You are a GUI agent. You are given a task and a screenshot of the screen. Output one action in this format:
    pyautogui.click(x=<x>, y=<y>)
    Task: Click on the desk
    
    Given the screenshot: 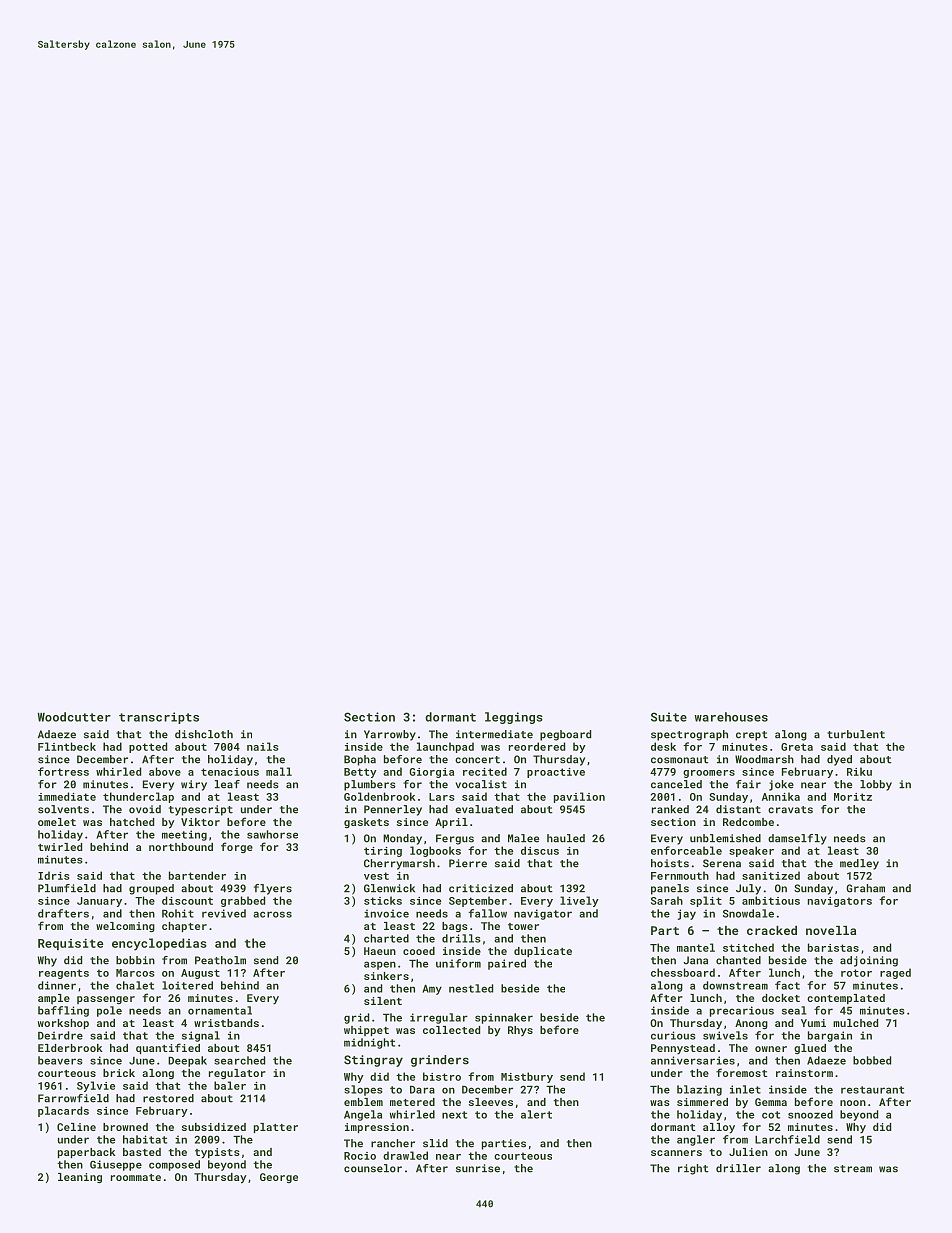 What is the action you would take?
    pyautogui.click(x=663, y=746)
